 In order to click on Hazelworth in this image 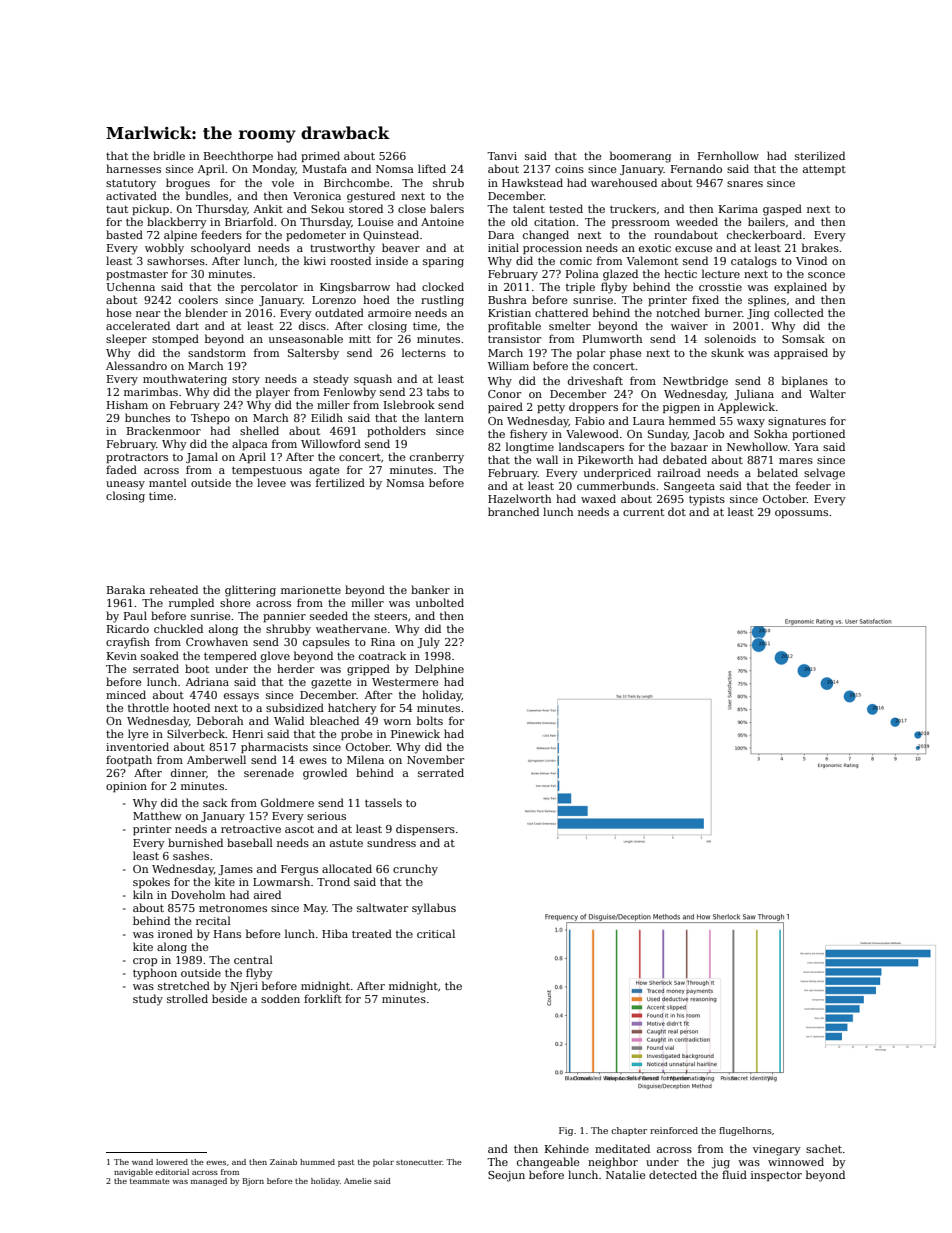, I will do `click(519, 498)`.
